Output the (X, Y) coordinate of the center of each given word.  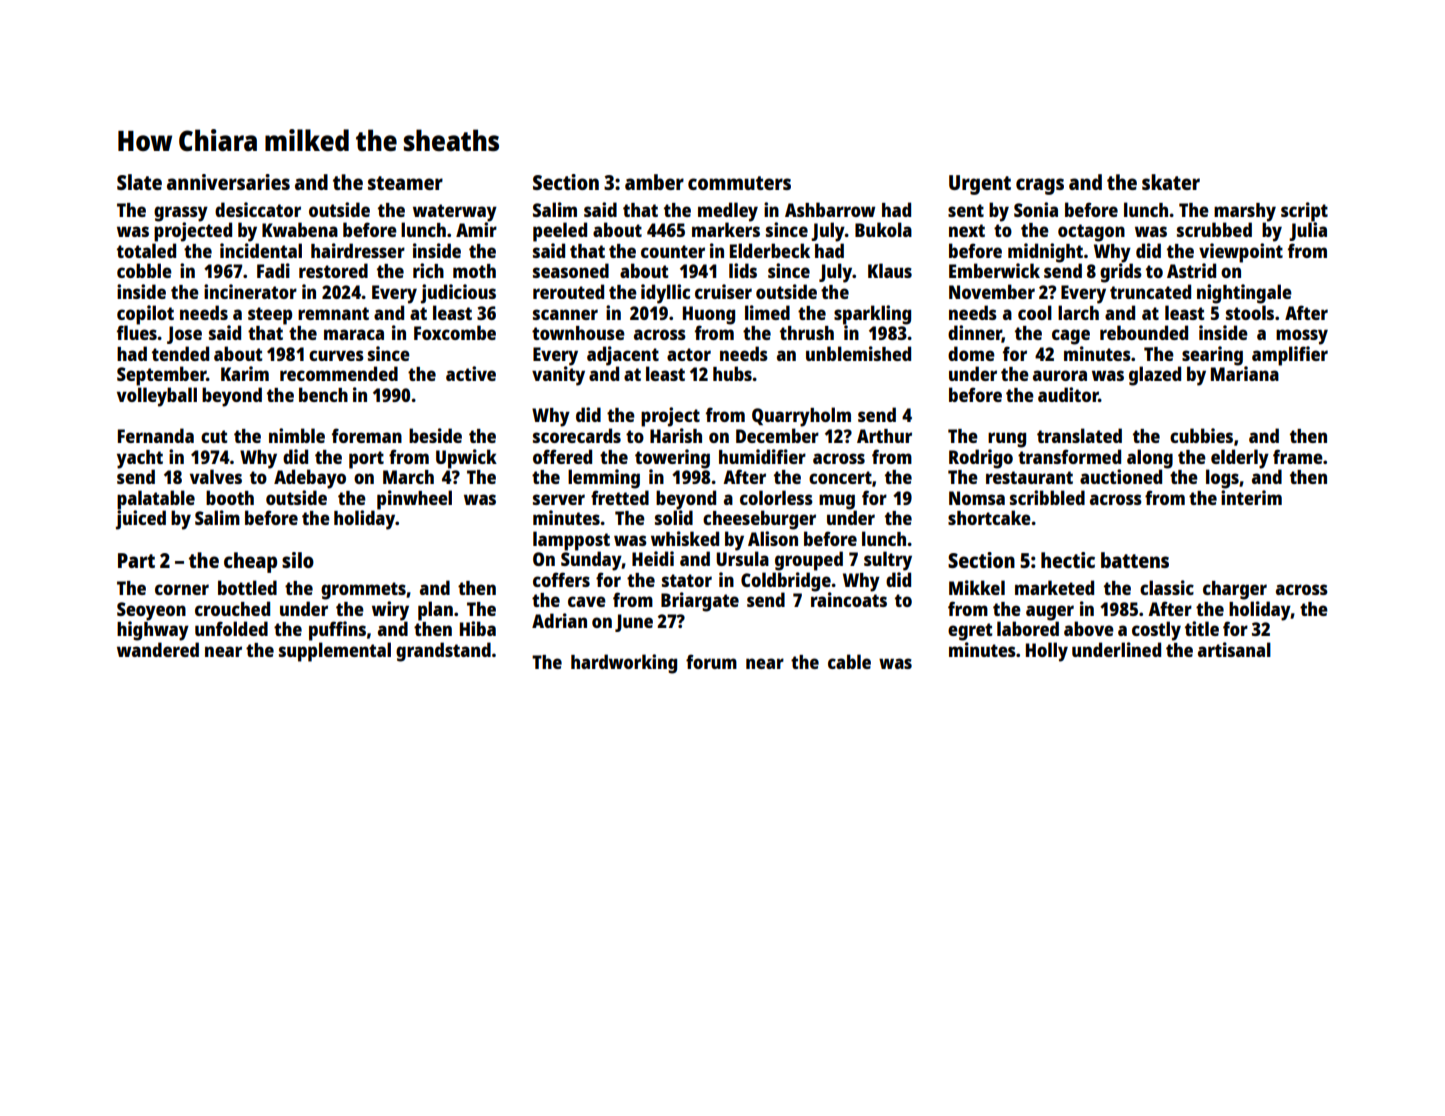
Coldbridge (786, 582)
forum (711, 661)
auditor (1068, 394)
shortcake (989, 517)
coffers (561, 579)
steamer (405, 183)
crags (1040, 186)
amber (654, 182)
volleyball (157, 397)
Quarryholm (801, 417)
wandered (158, 649)
